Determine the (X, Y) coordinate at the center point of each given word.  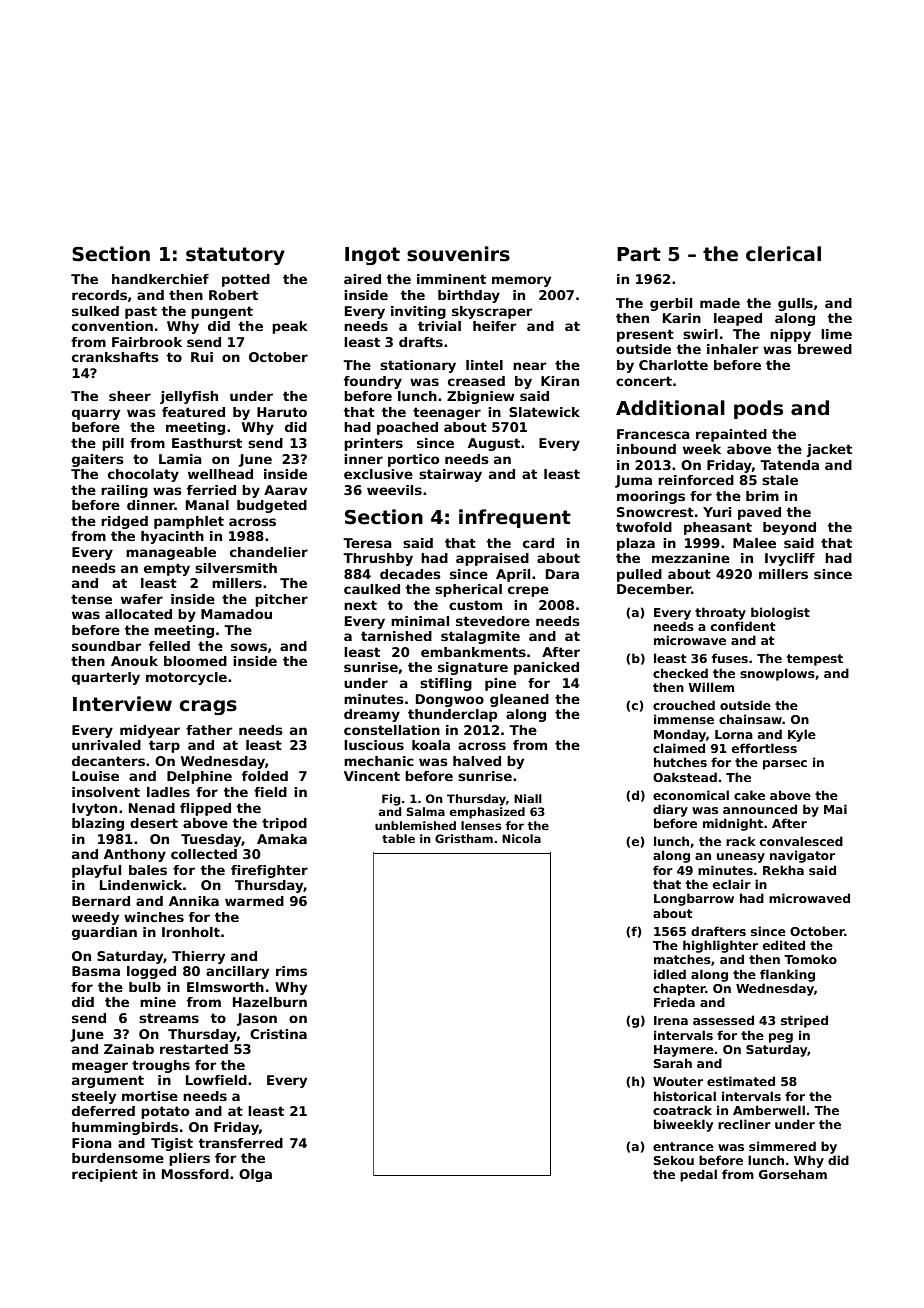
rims (291, 971)
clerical (783, 254)
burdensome (118, 1158)
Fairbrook (147, 342)
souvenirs (458, 254)
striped (804, 1021)
